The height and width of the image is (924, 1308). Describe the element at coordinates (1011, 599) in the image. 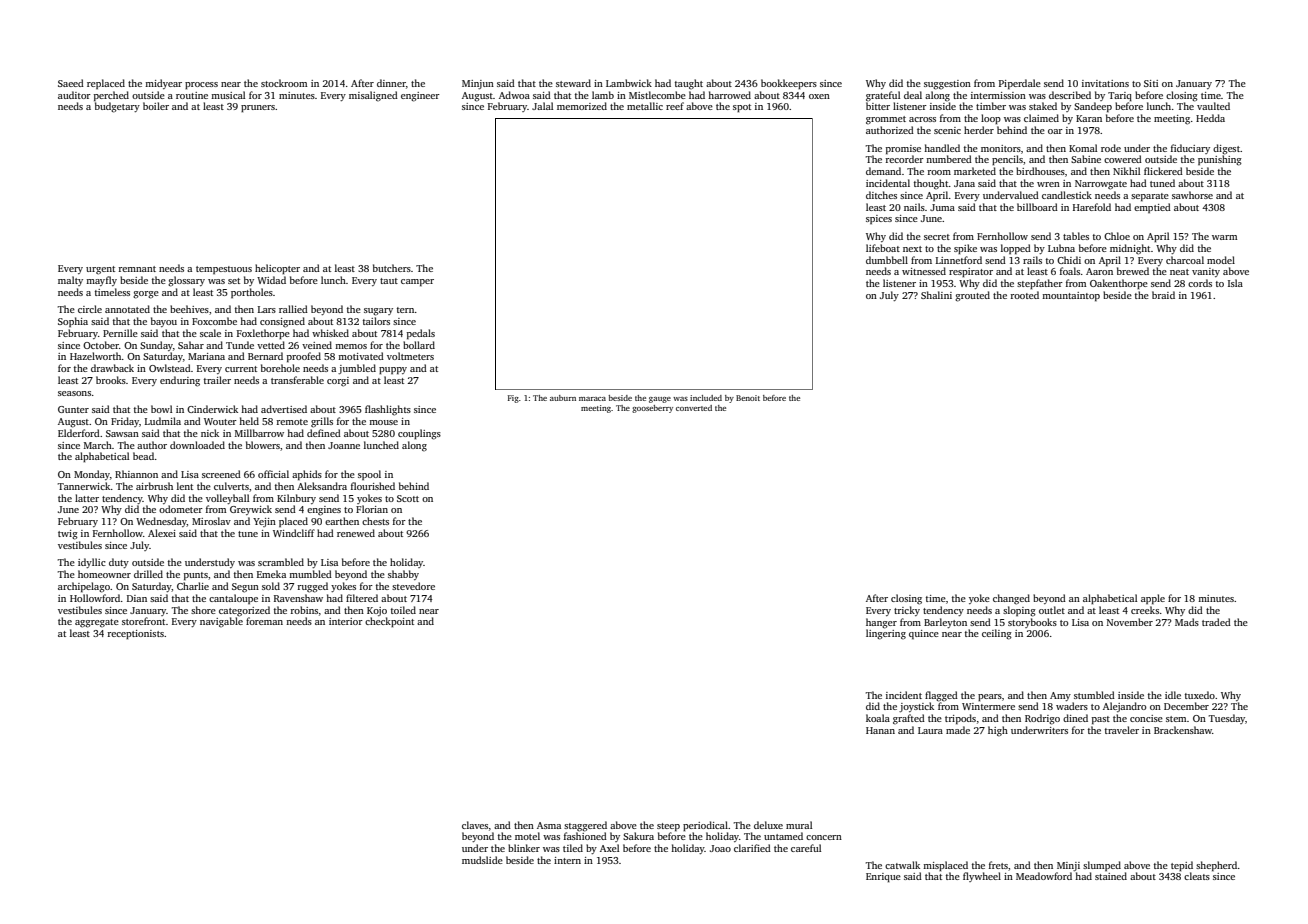

I see `changed` at that location.
